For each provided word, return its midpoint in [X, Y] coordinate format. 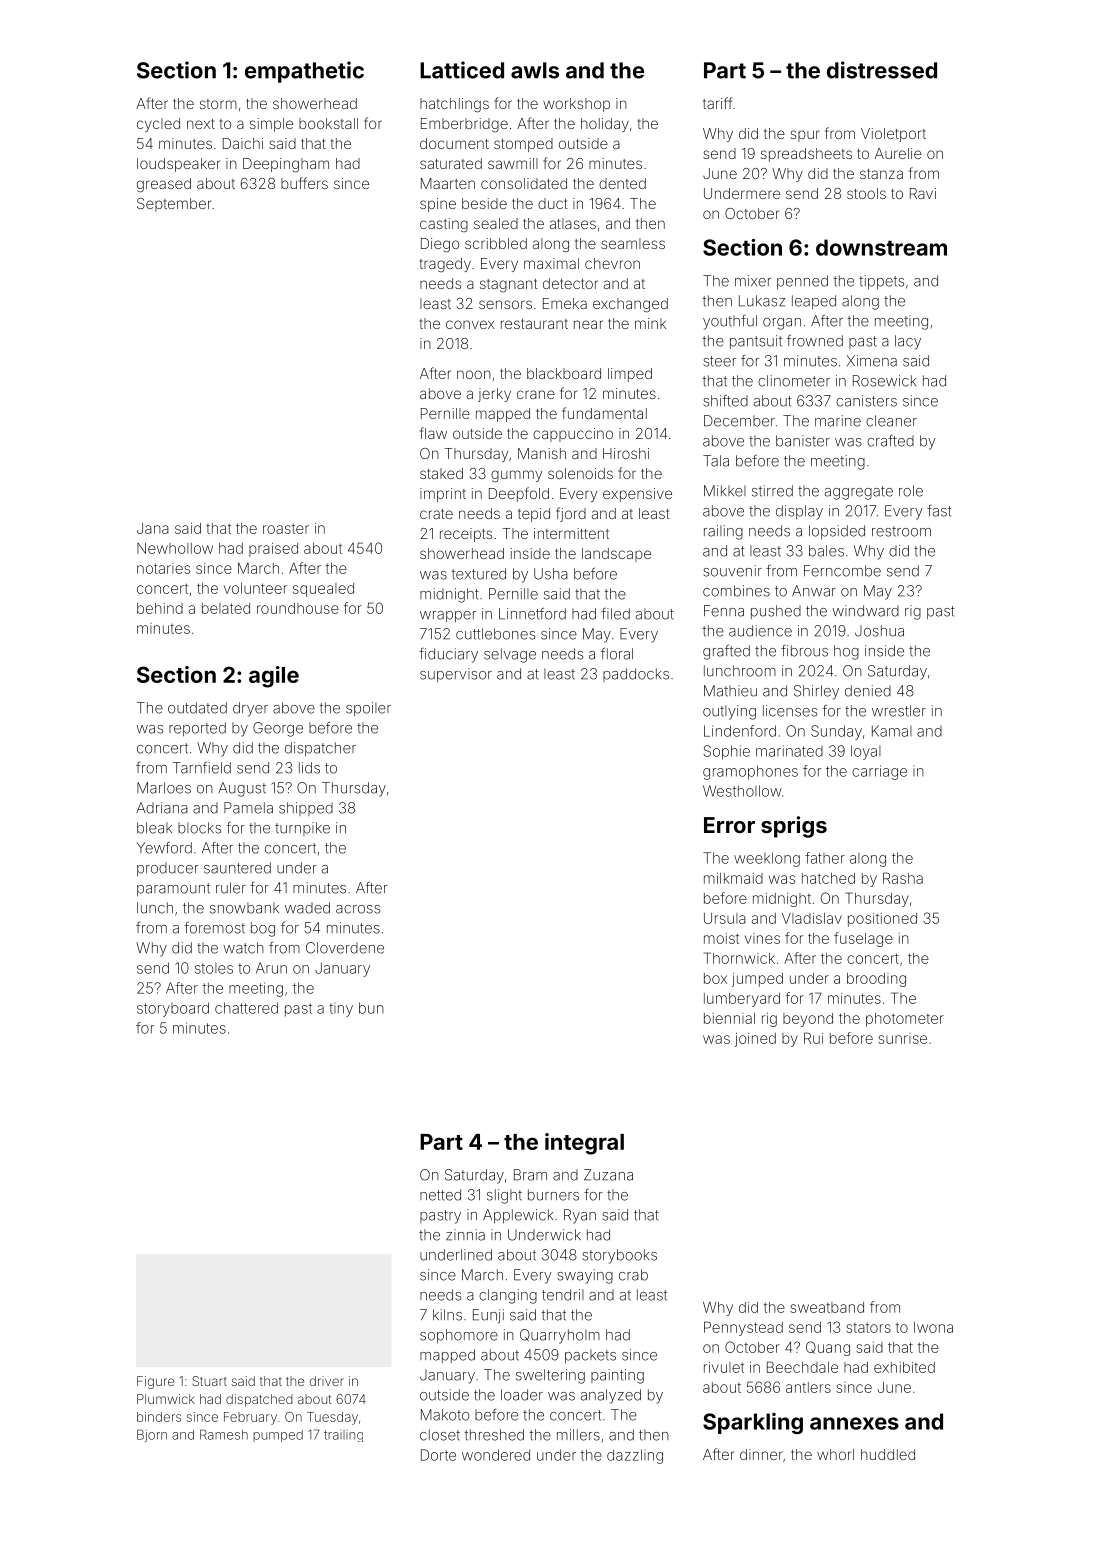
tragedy [445, 265]
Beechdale [802, 1367]
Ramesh [224, 1434]
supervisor [456, 675]
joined [755, 1040]
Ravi [923, 193]
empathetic [304, 72]
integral [584, 1144]
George [278, 729]
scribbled [496, 243]
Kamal [892, 731]
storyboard [173, 1009]
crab [633, 1275]
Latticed [462, 70]
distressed [882, 70]
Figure [155, 1382]
